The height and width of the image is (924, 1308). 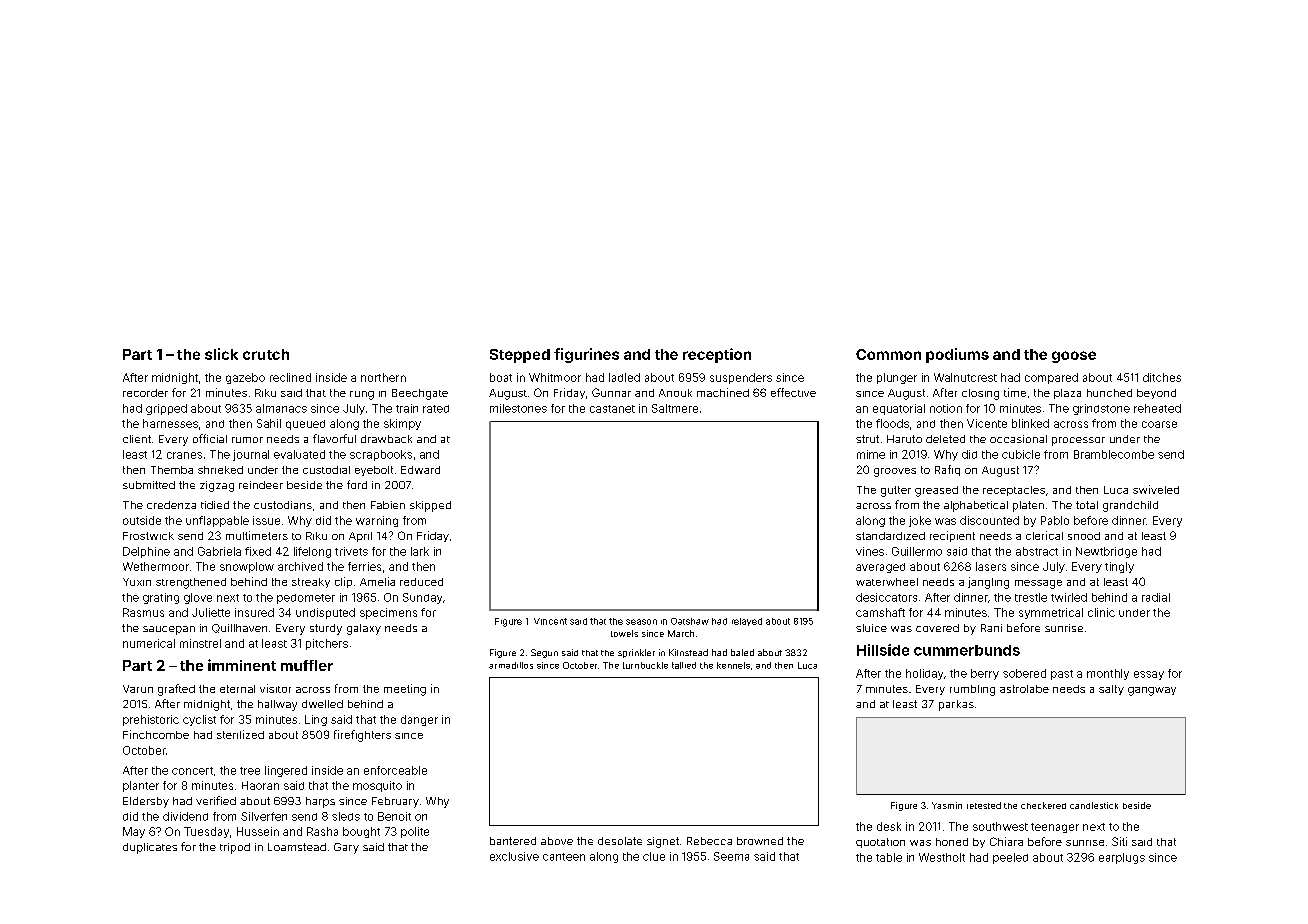 What do you see at coordinates (150, 848) in the image?
I see `duplicates` at bounding box center [150, 848].
